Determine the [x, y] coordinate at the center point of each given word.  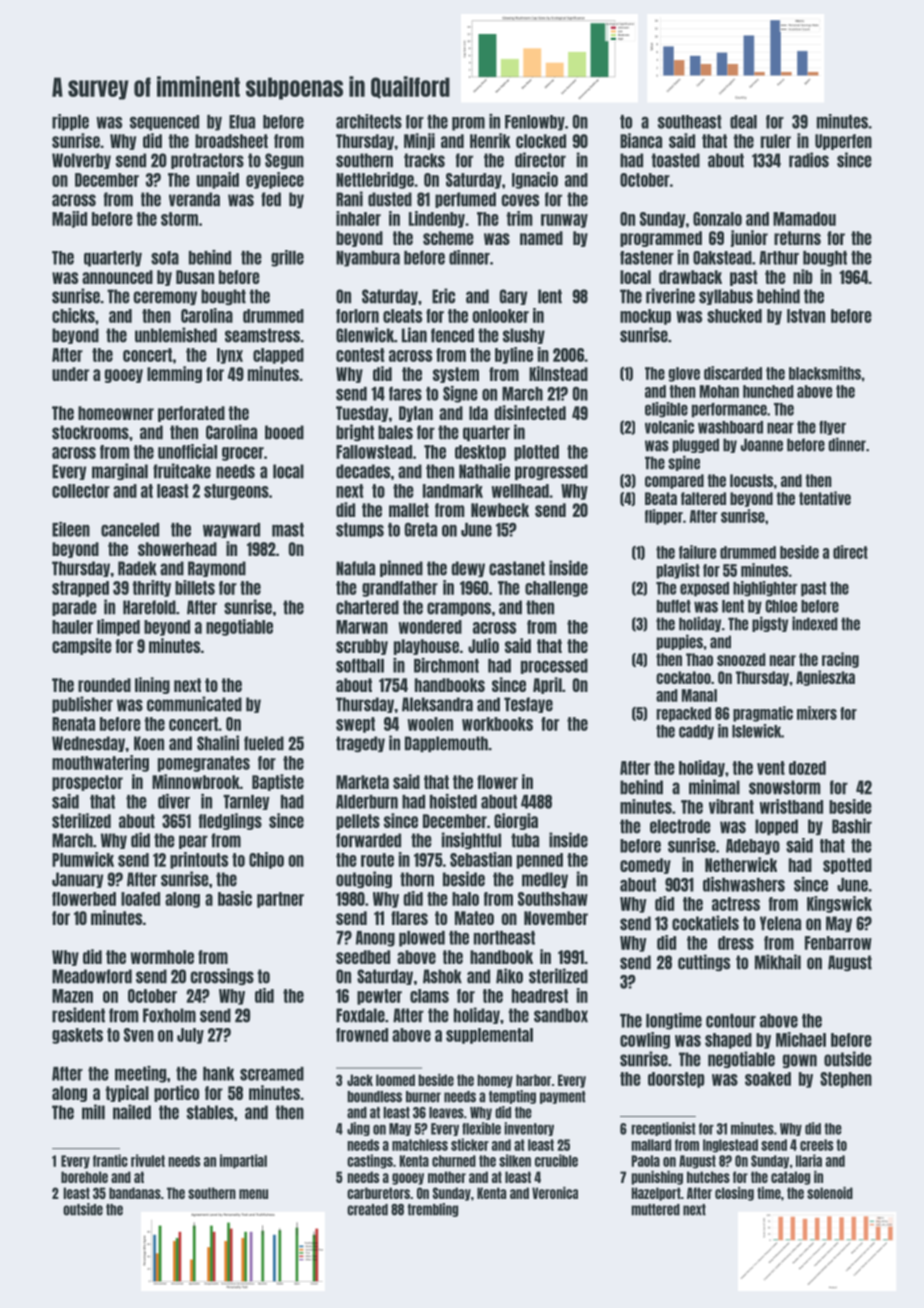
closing [734, 1194]
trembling [432, 1210]
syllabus [726, 297]
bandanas [135, 1193]
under [70, 374]
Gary [513, 297]
